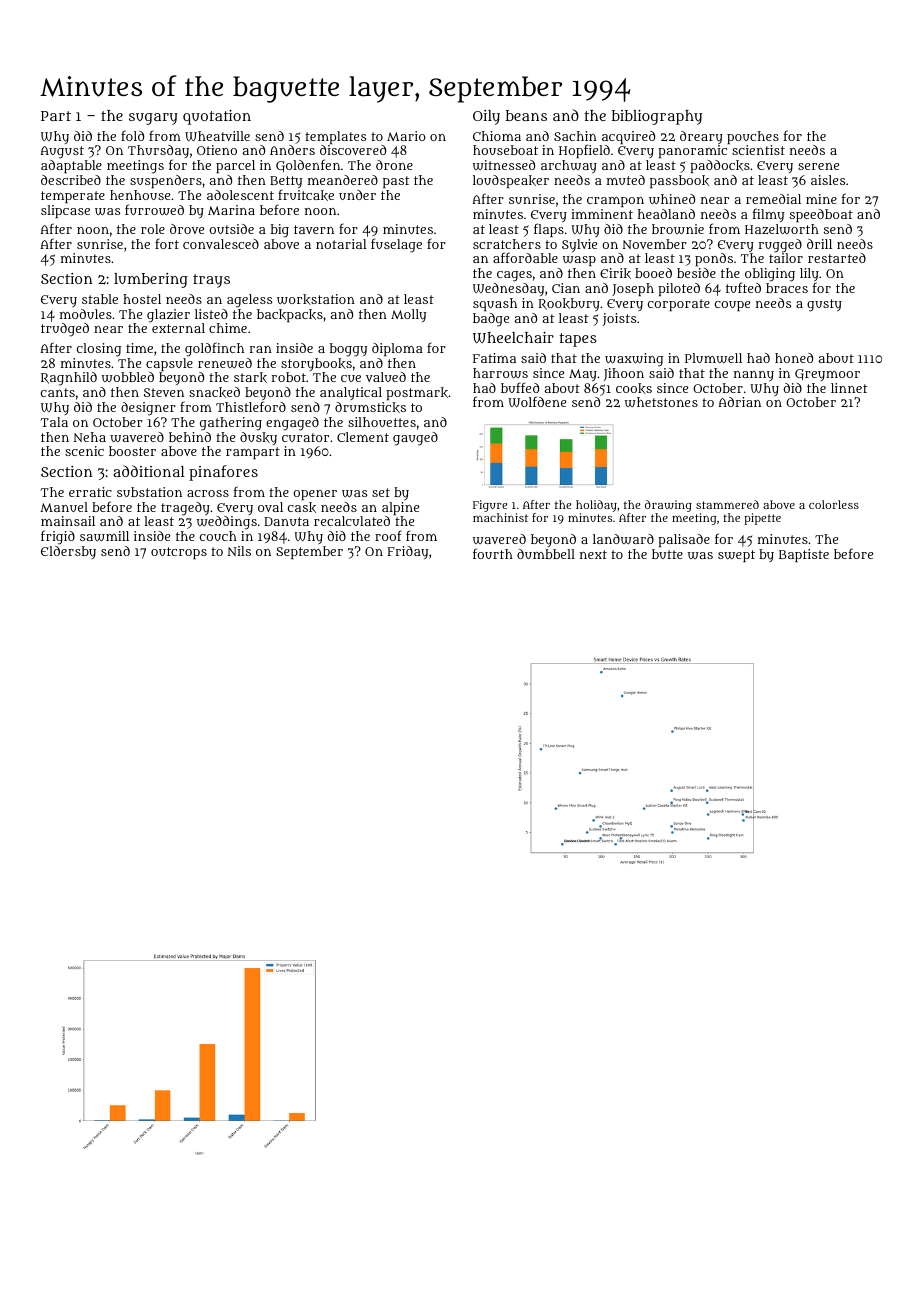  I want to click on boggy, so click(348, 350).
